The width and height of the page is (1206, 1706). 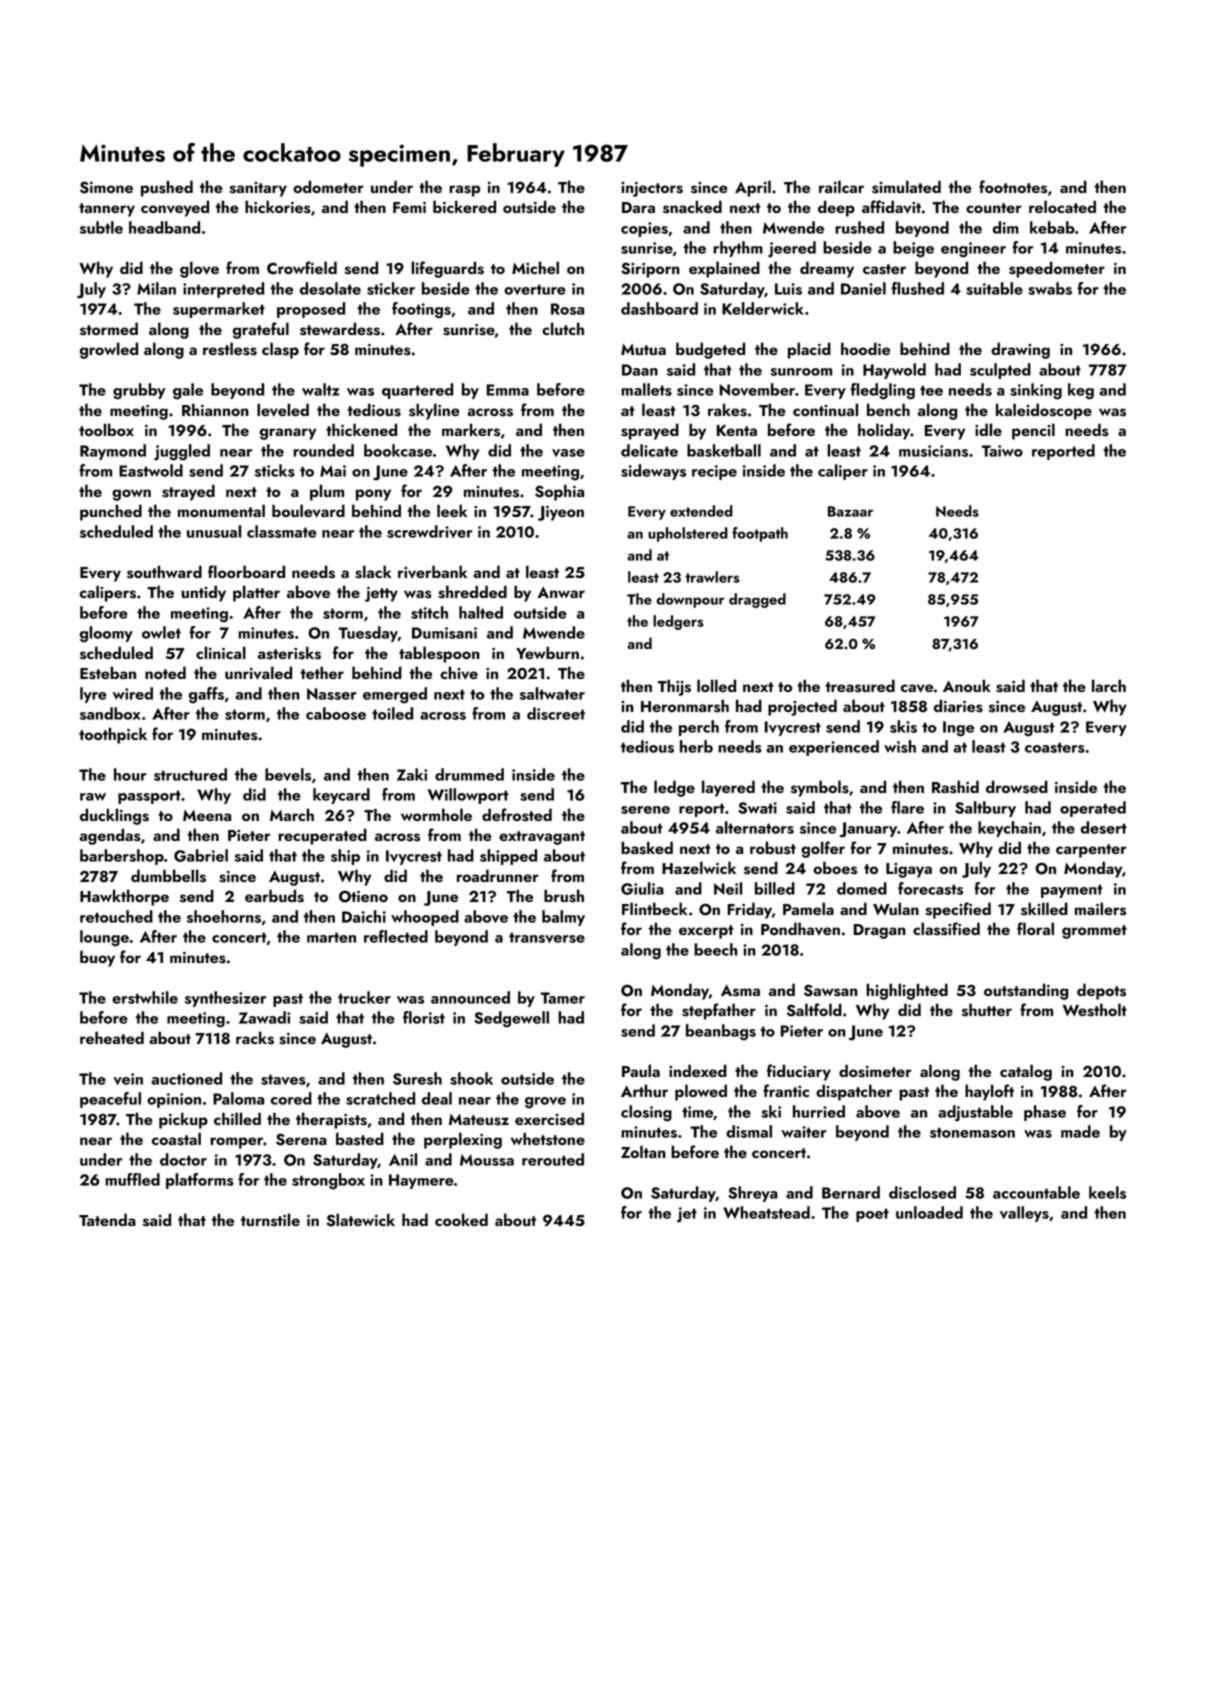 What do you see at coordinates (101, 227) in the page?
I see `subtle` at bounding box center [101, 227].
